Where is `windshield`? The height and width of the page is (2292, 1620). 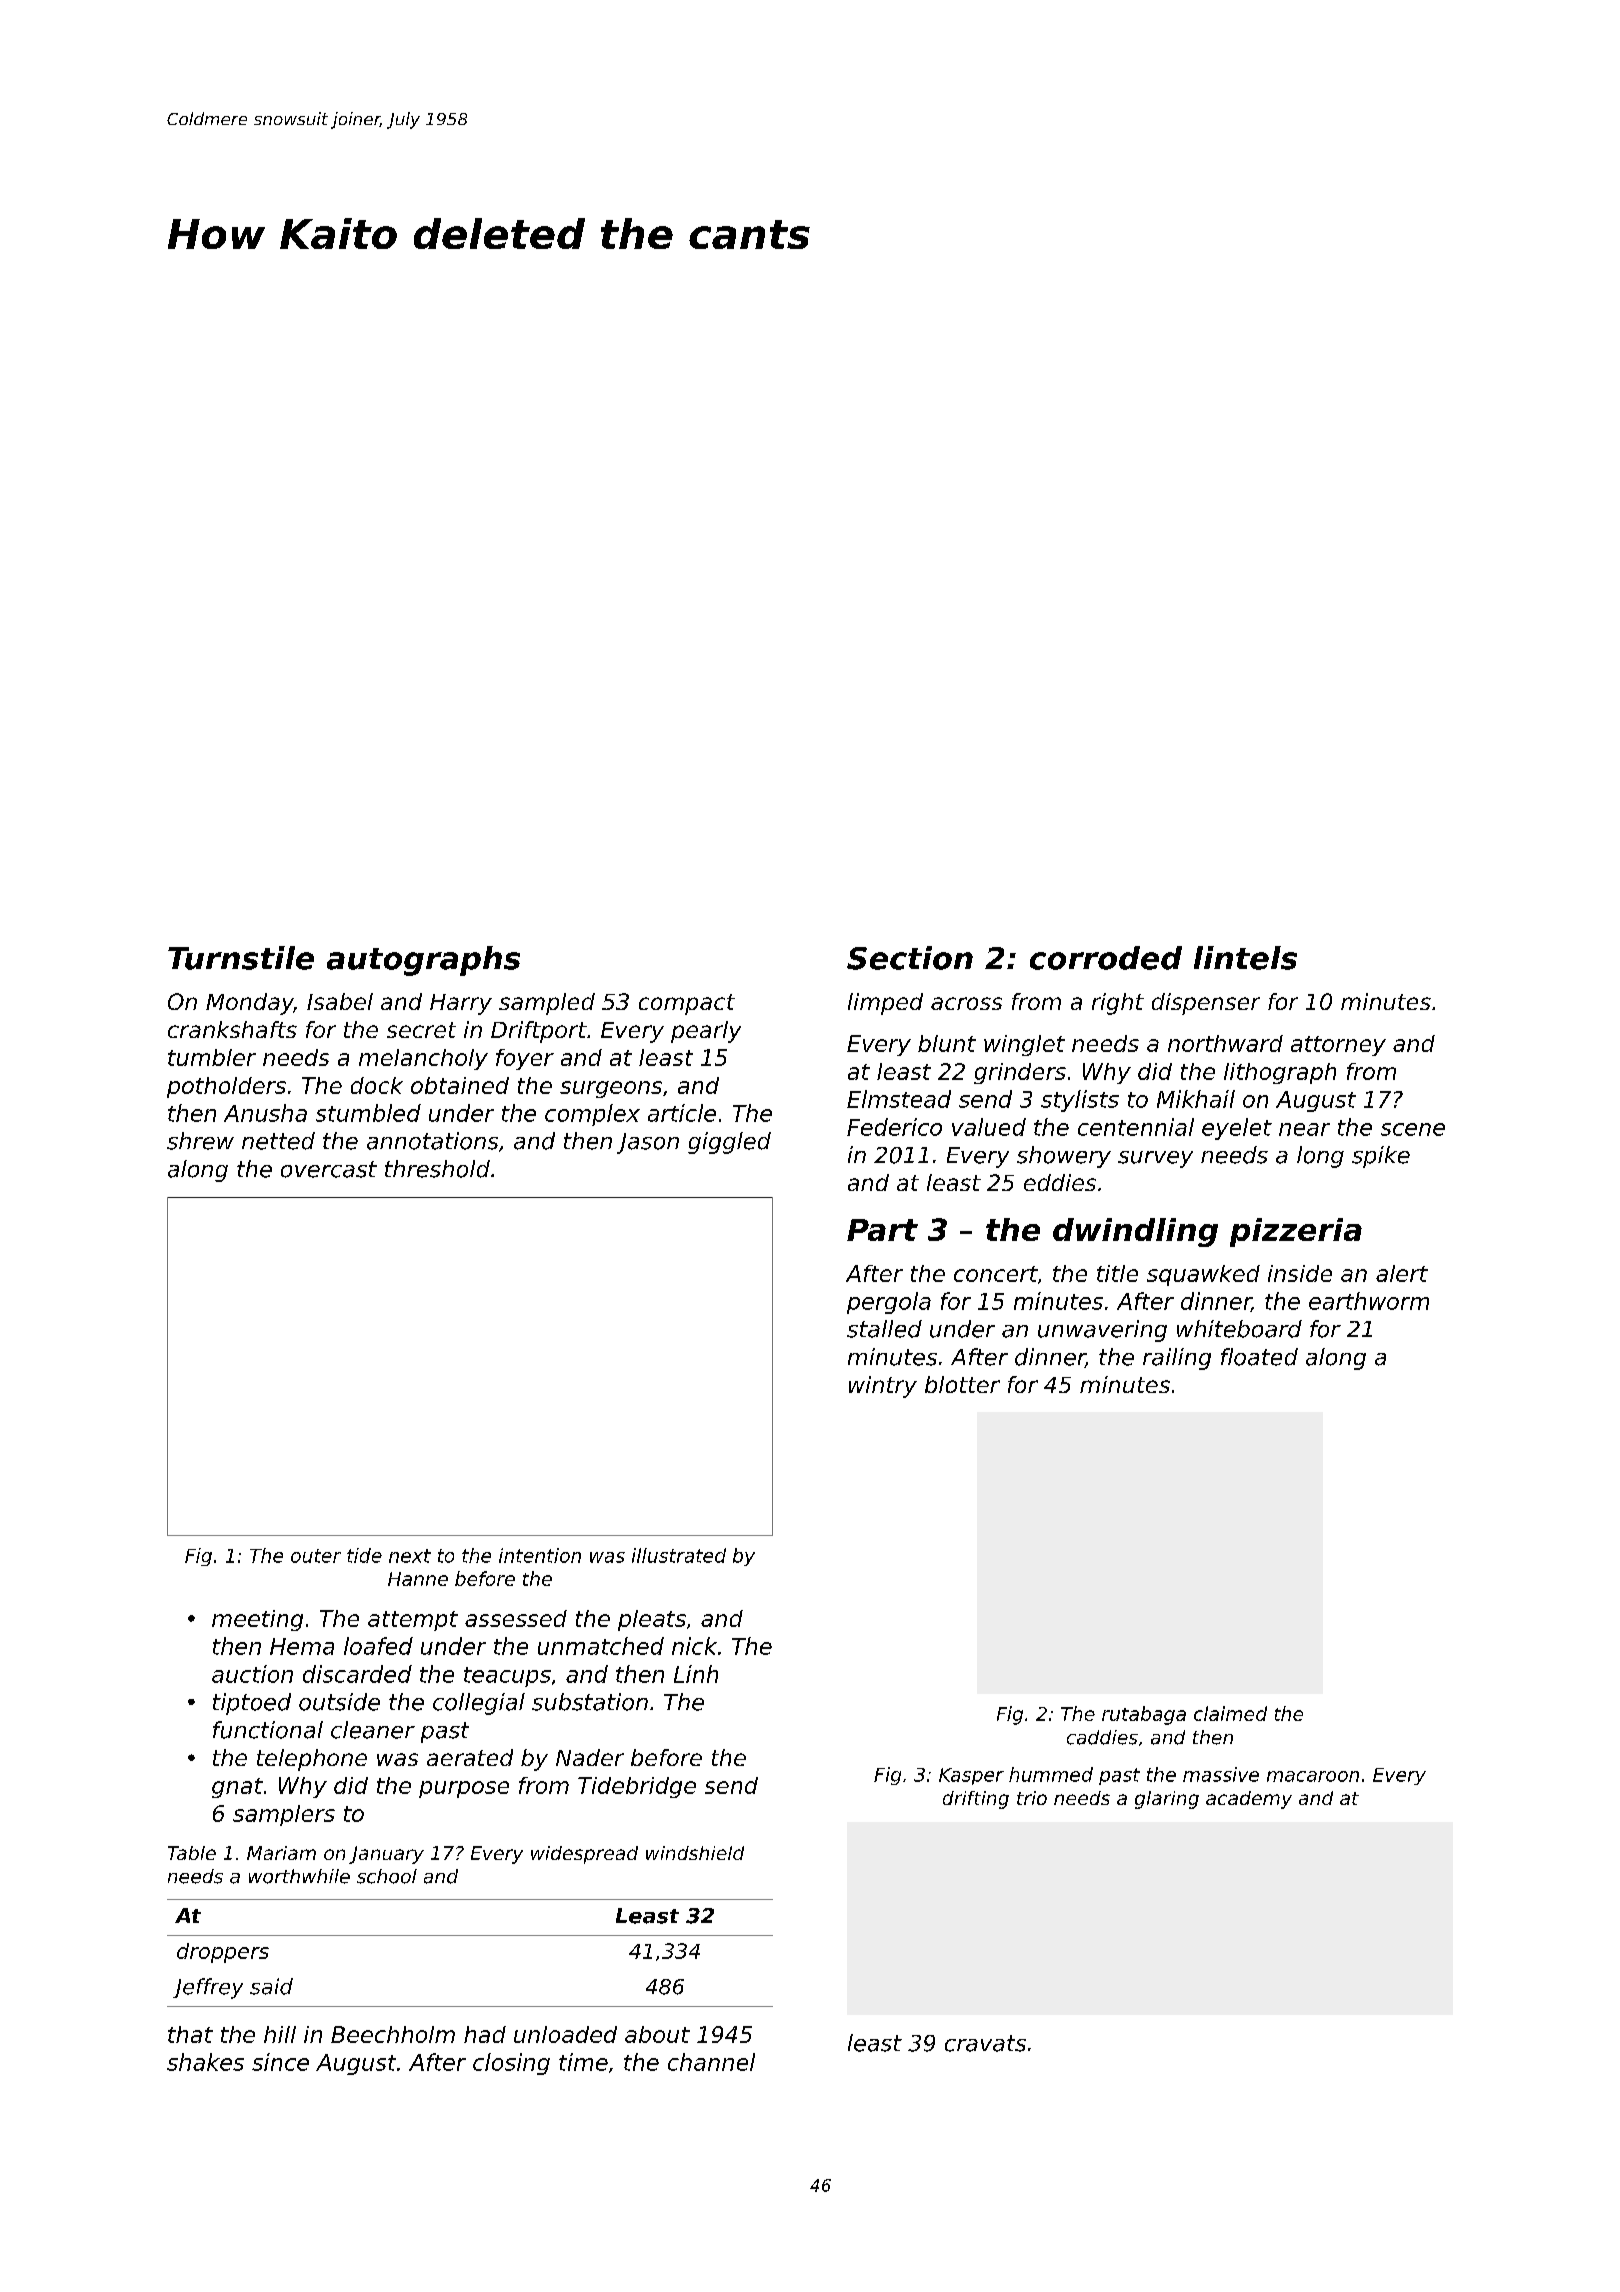
windshield is located at coordinates (695, 1853).
